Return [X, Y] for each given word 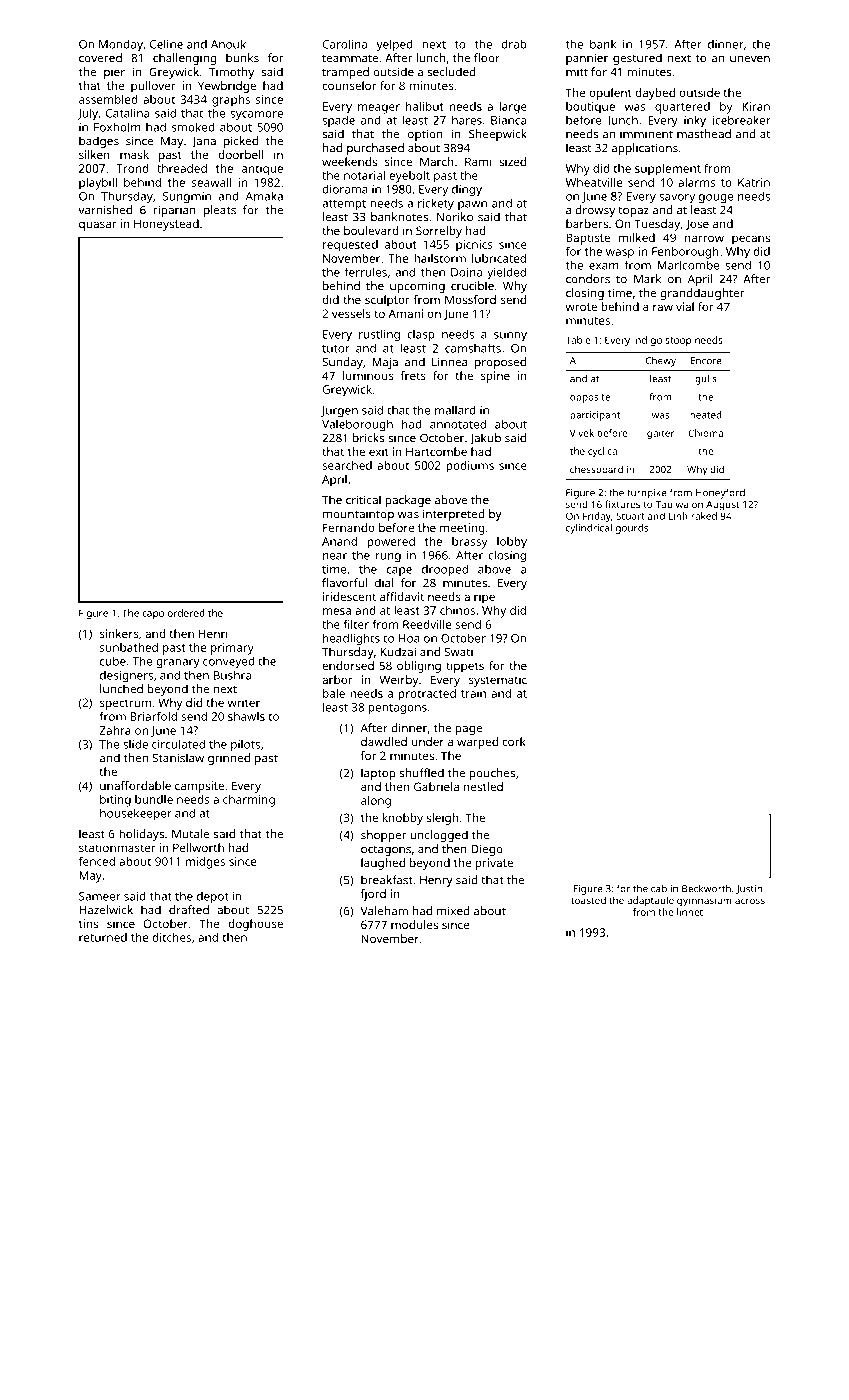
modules [414, 924]
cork [514, 741]
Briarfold [153, 716]
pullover [153, 87]
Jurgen [339, 412]
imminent [646, 134]
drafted [189, 910]
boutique [590, 108]
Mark [647, 279]
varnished [105, 210]
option [425, 135]
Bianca [508, 120]
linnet [690, 912]
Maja [385, 363]
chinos [457, 610]
